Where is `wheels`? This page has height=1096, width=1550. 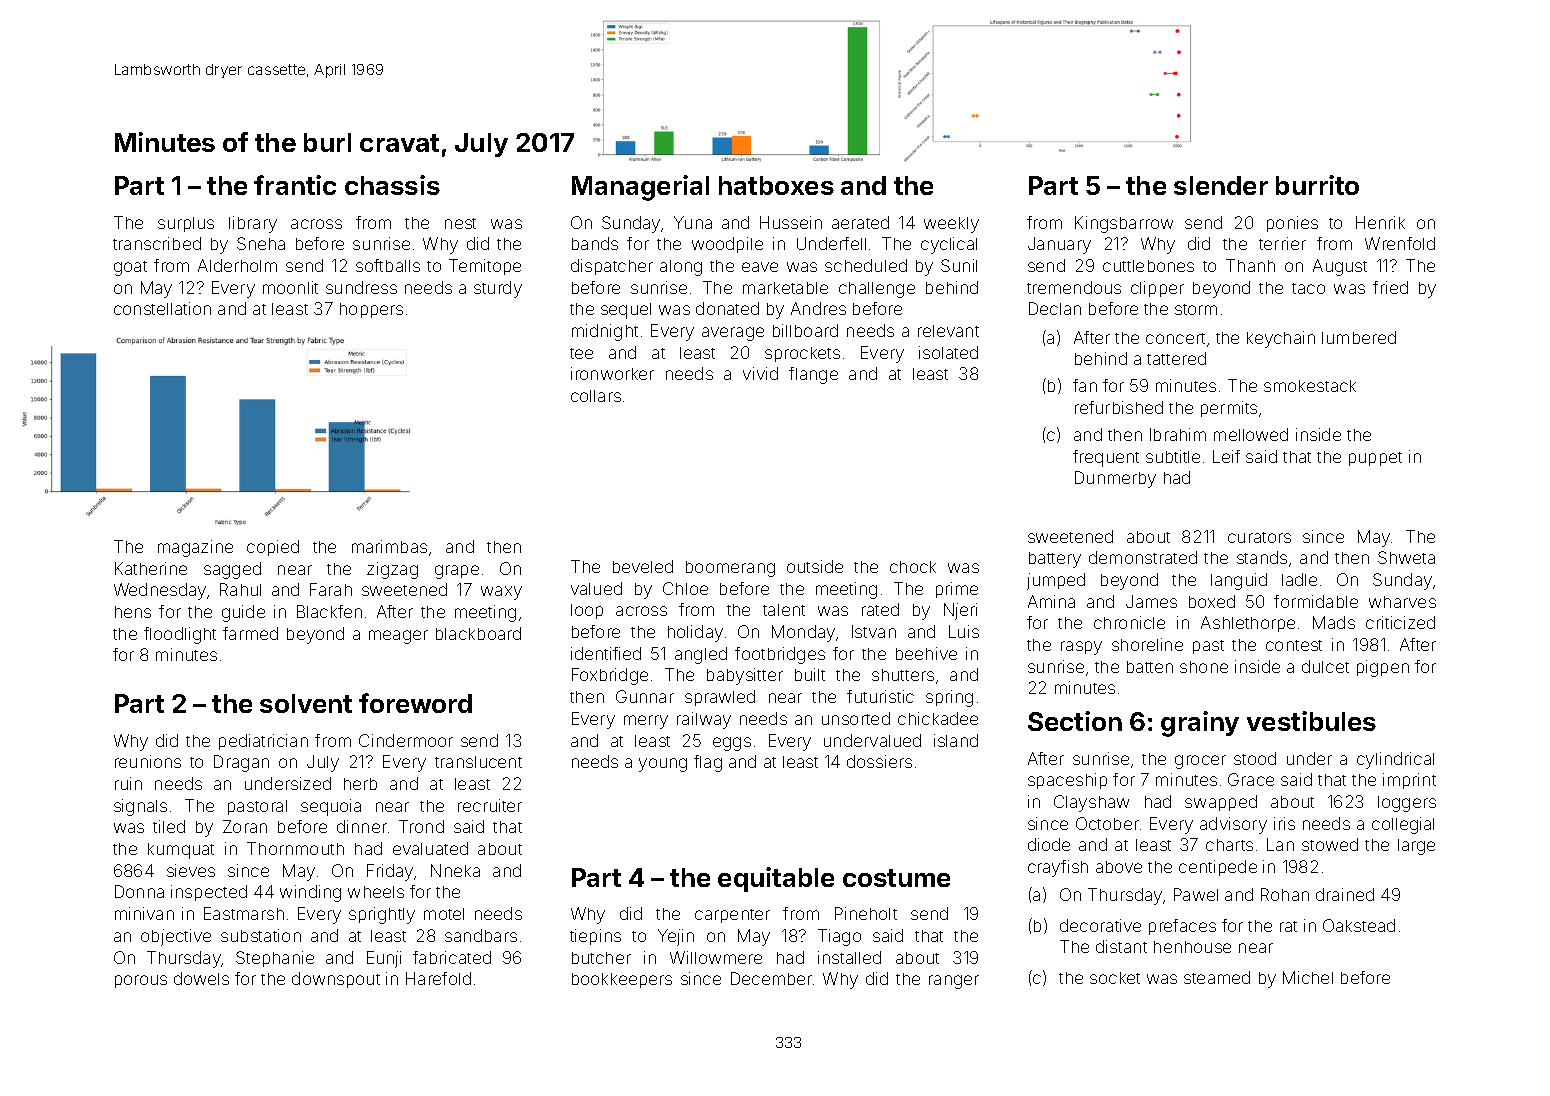
wheels is located at coordinates (376, 892).
